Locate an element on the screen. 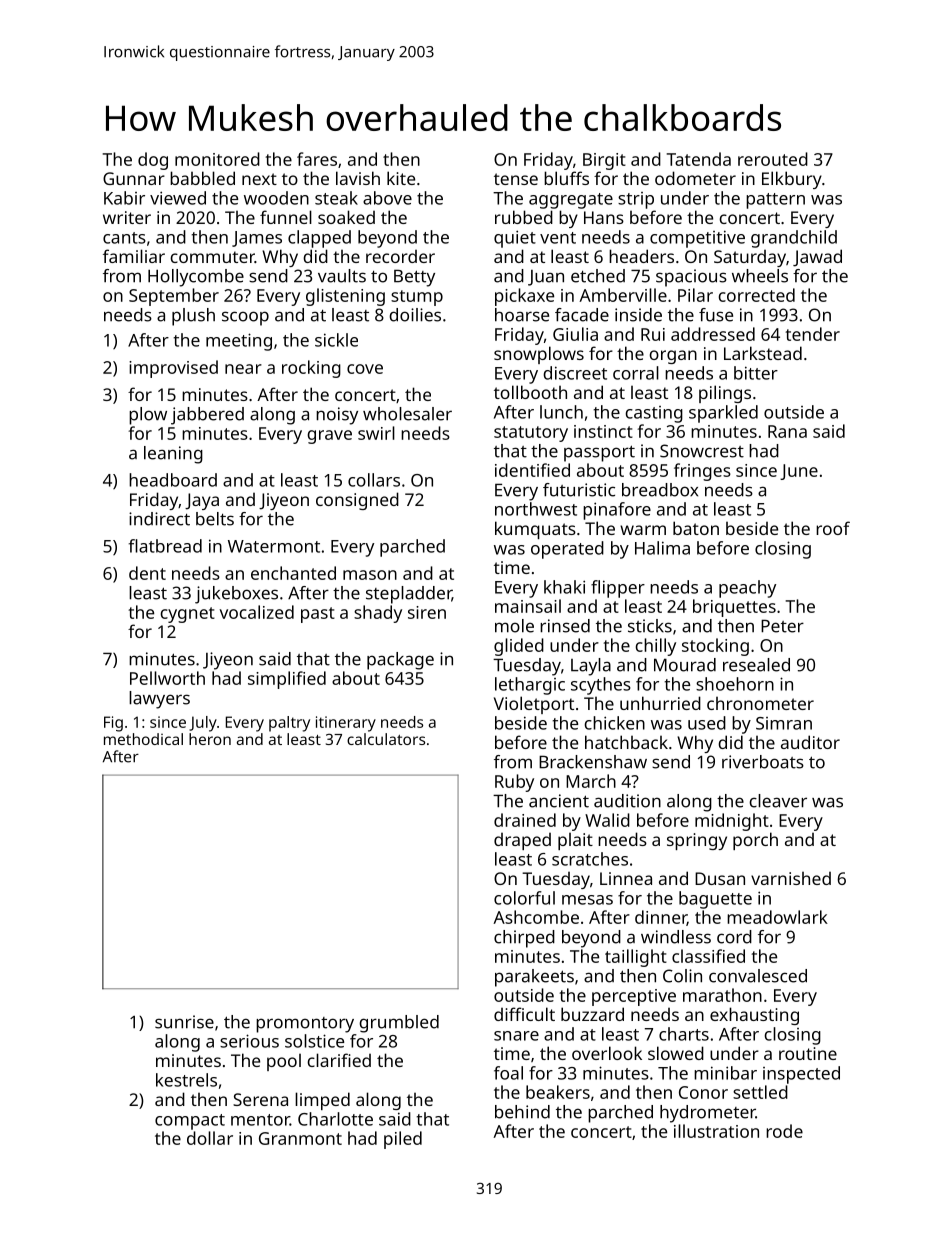 This screenshot has height=1233, width=952. routine is located at coordinates (808, 1053).
